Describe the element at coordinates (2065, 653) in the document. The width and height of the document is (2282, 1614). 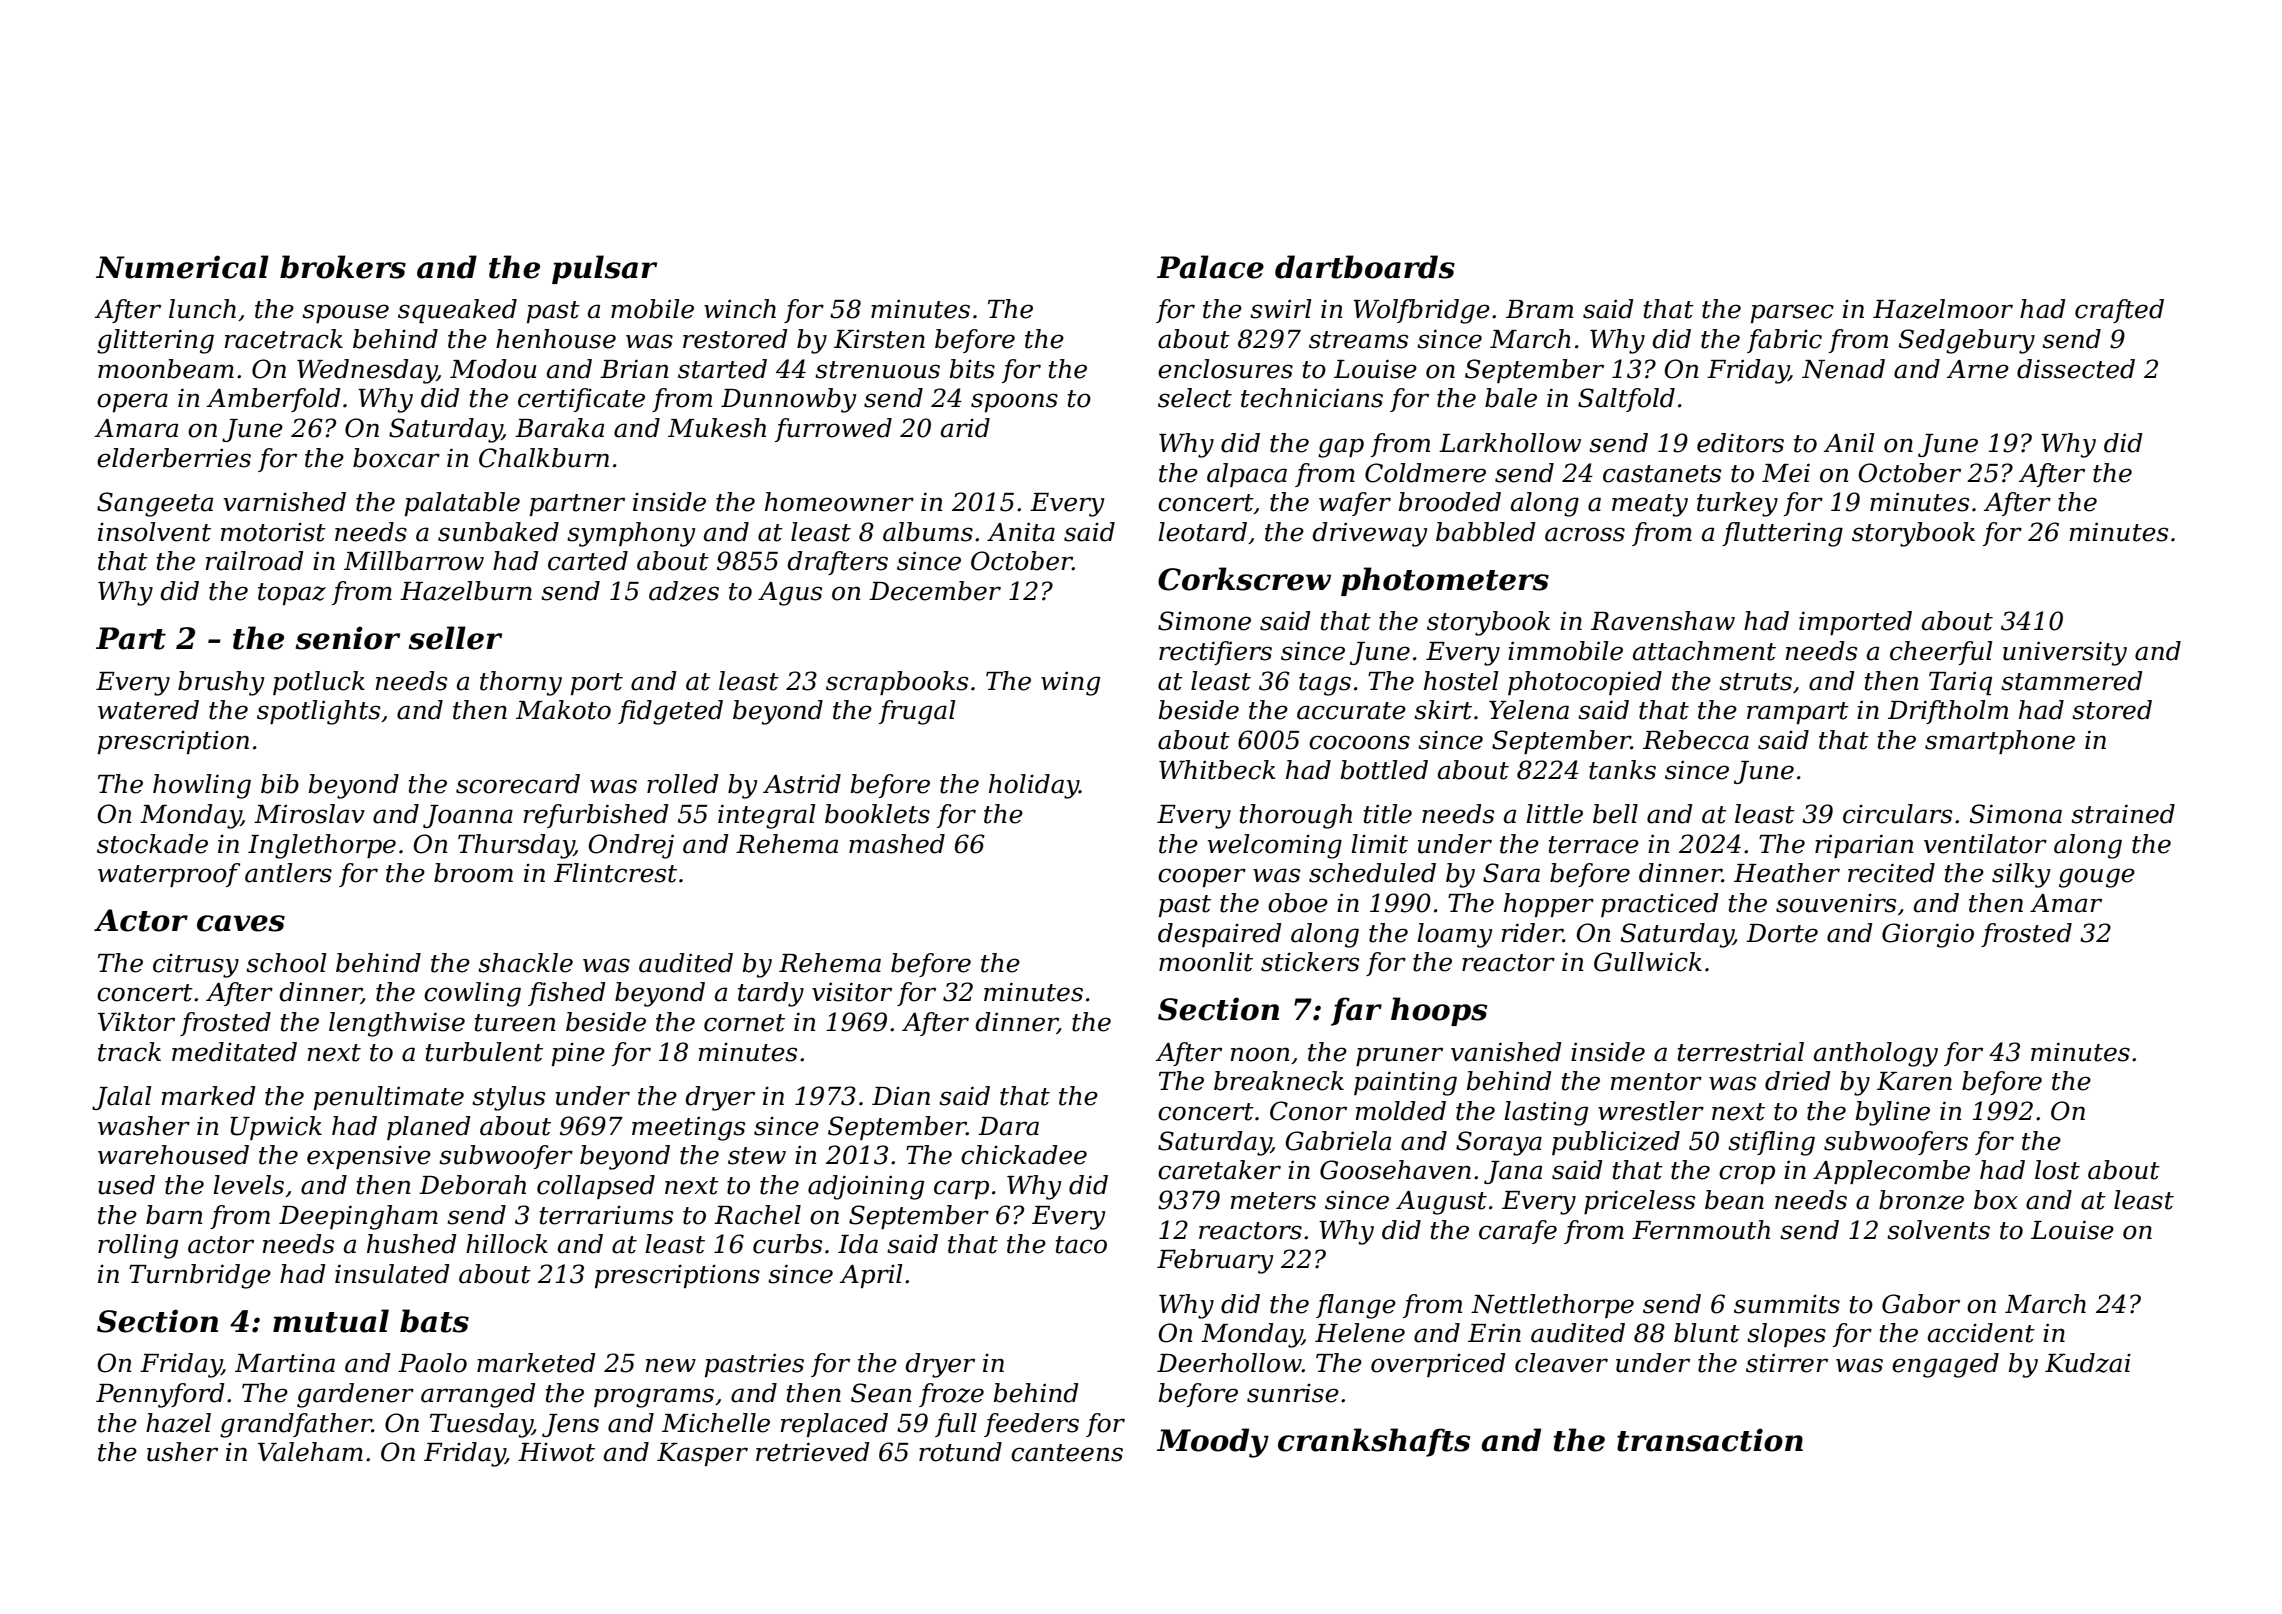
I see `university` at that location.
